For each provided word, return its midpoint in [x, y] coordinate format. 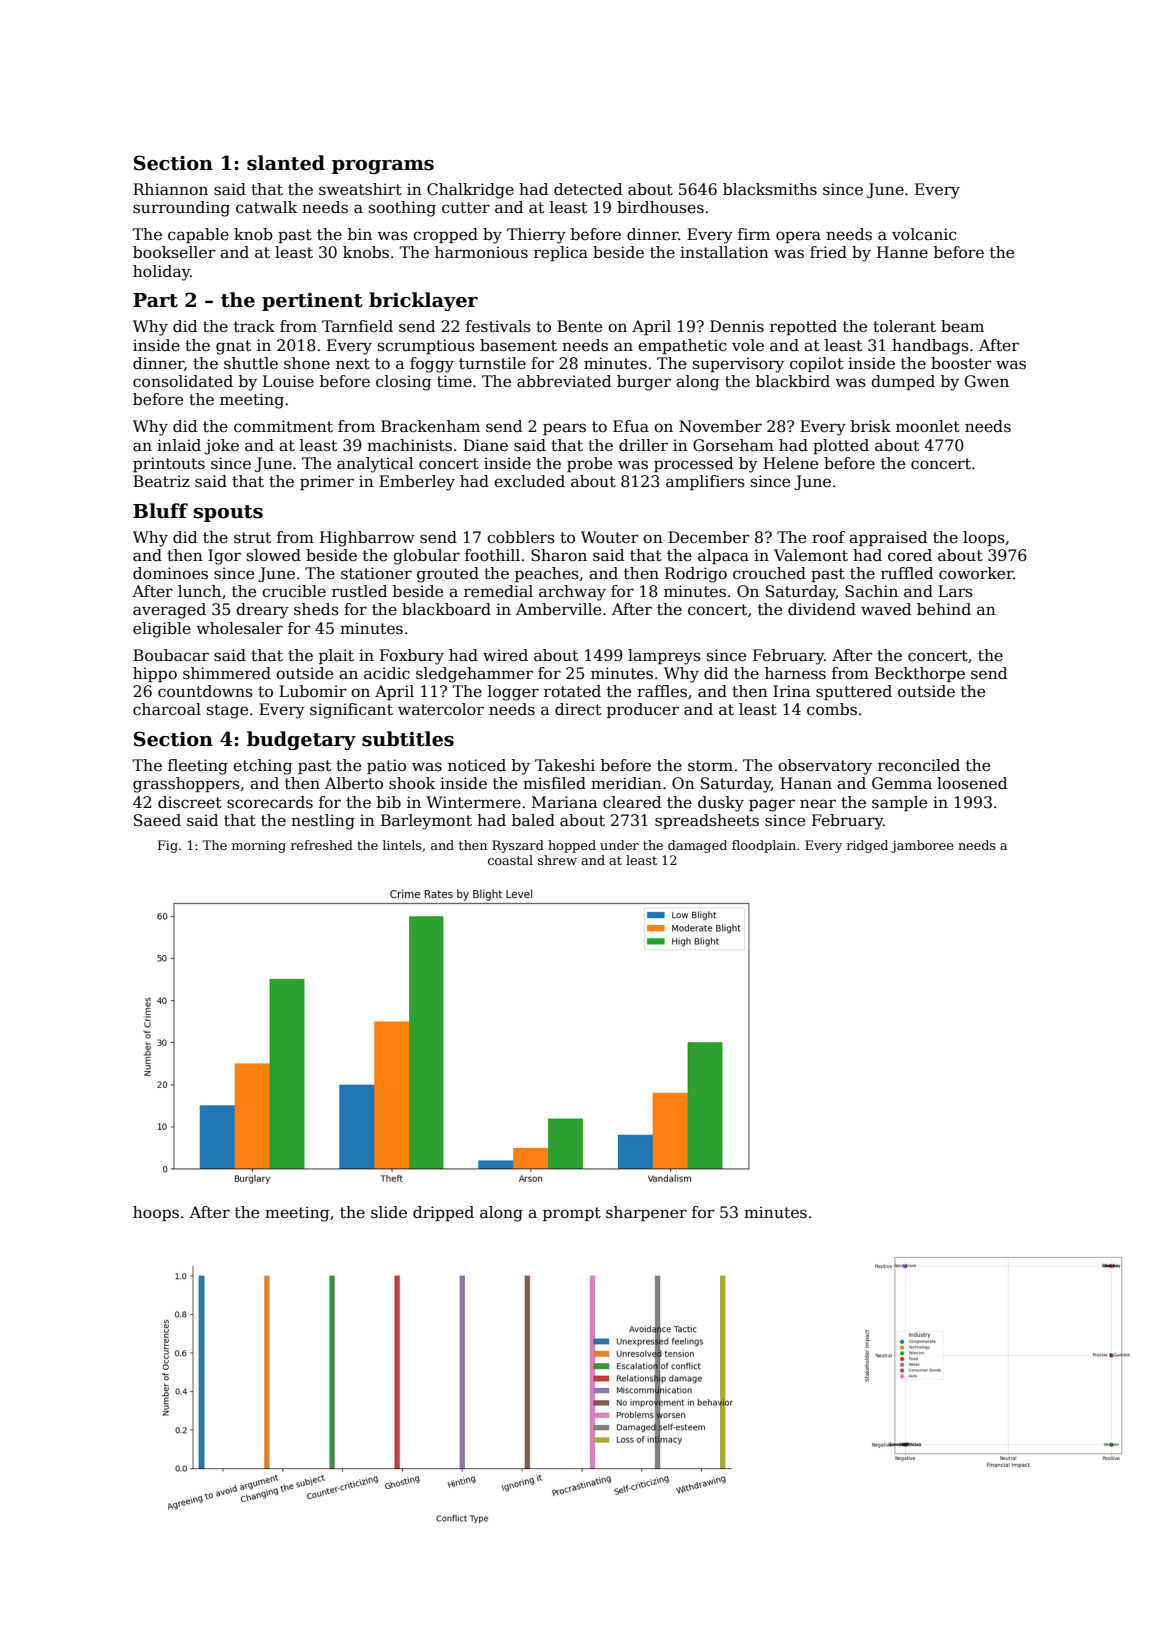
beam [962, 326]
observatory [825, 767]
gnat [233, 347]
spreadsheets [707, 821]
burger [644, 383]
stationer [376, 573]
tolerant [904, 326]
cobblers [521, 537]
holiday [161, 273]
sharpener [646, 1213]
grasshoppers [186, 785]
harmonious [481, 252]
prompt [572, 1214]
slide [389, 1212]
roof [828, 537]
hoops [156, 1213]
